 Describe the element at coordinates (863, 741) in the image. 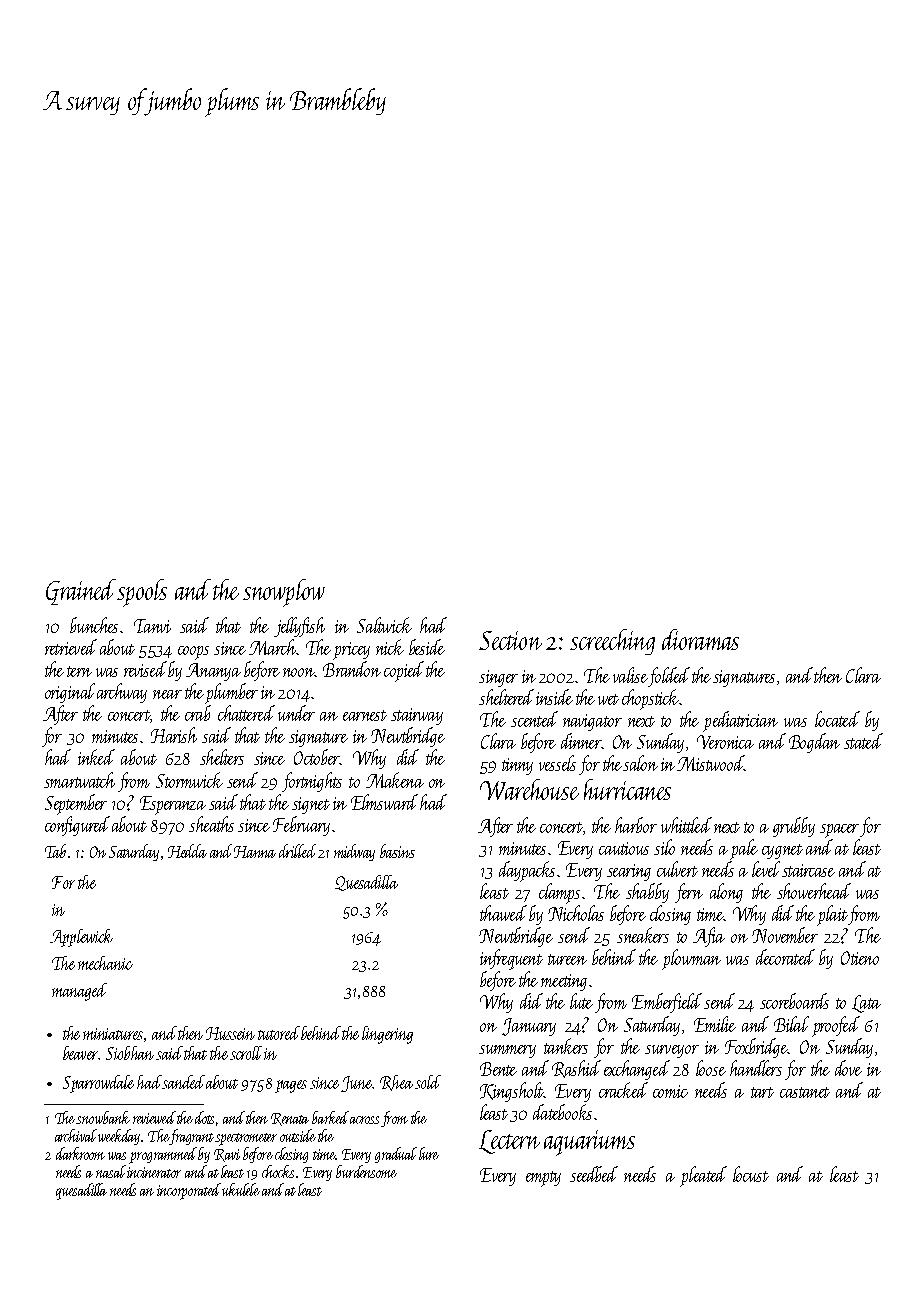

I see `stated` at that location.
